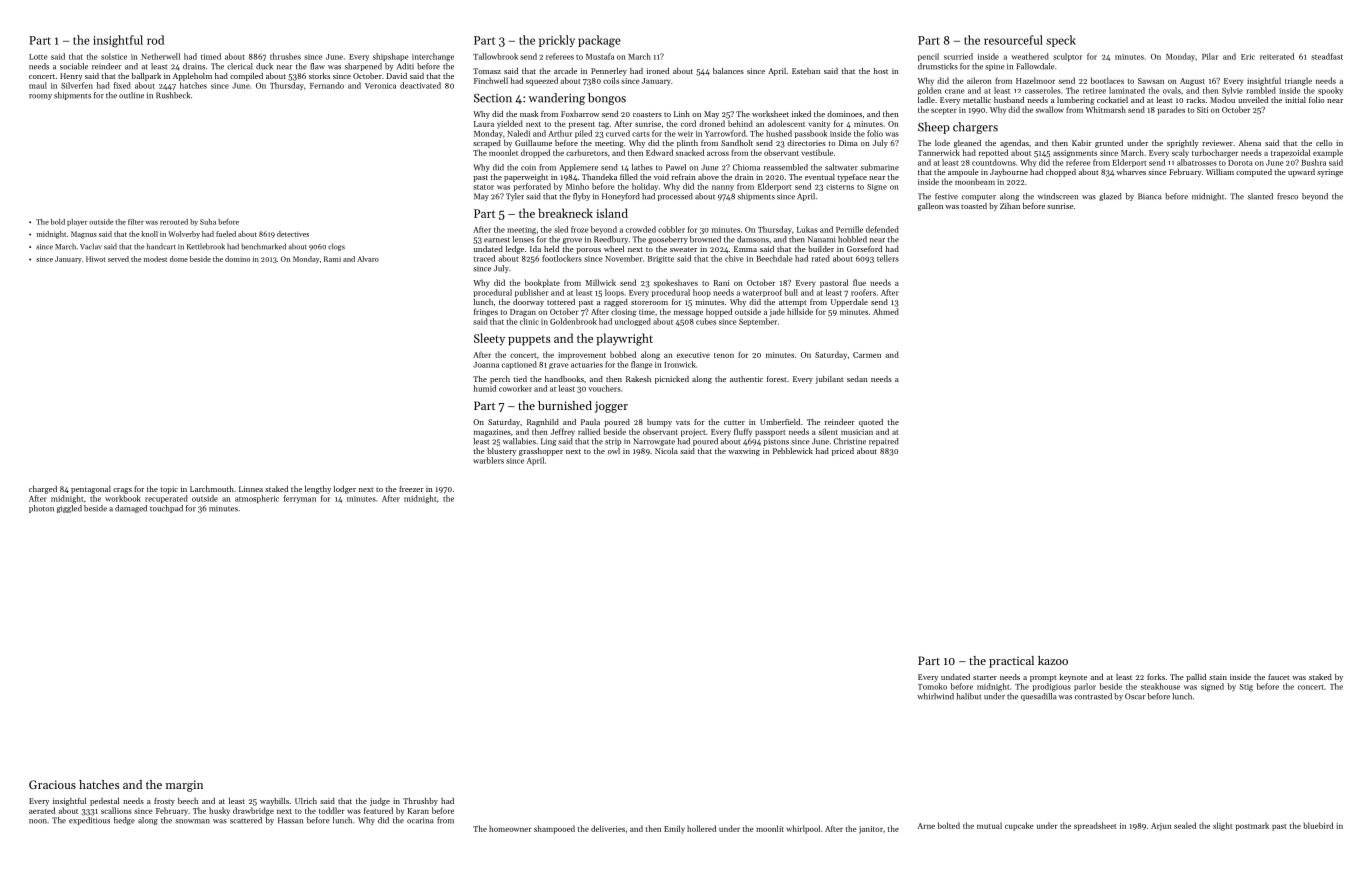  Describe the element at coordinates (859, 282) in the screenshot. I see `flue` at that location.
